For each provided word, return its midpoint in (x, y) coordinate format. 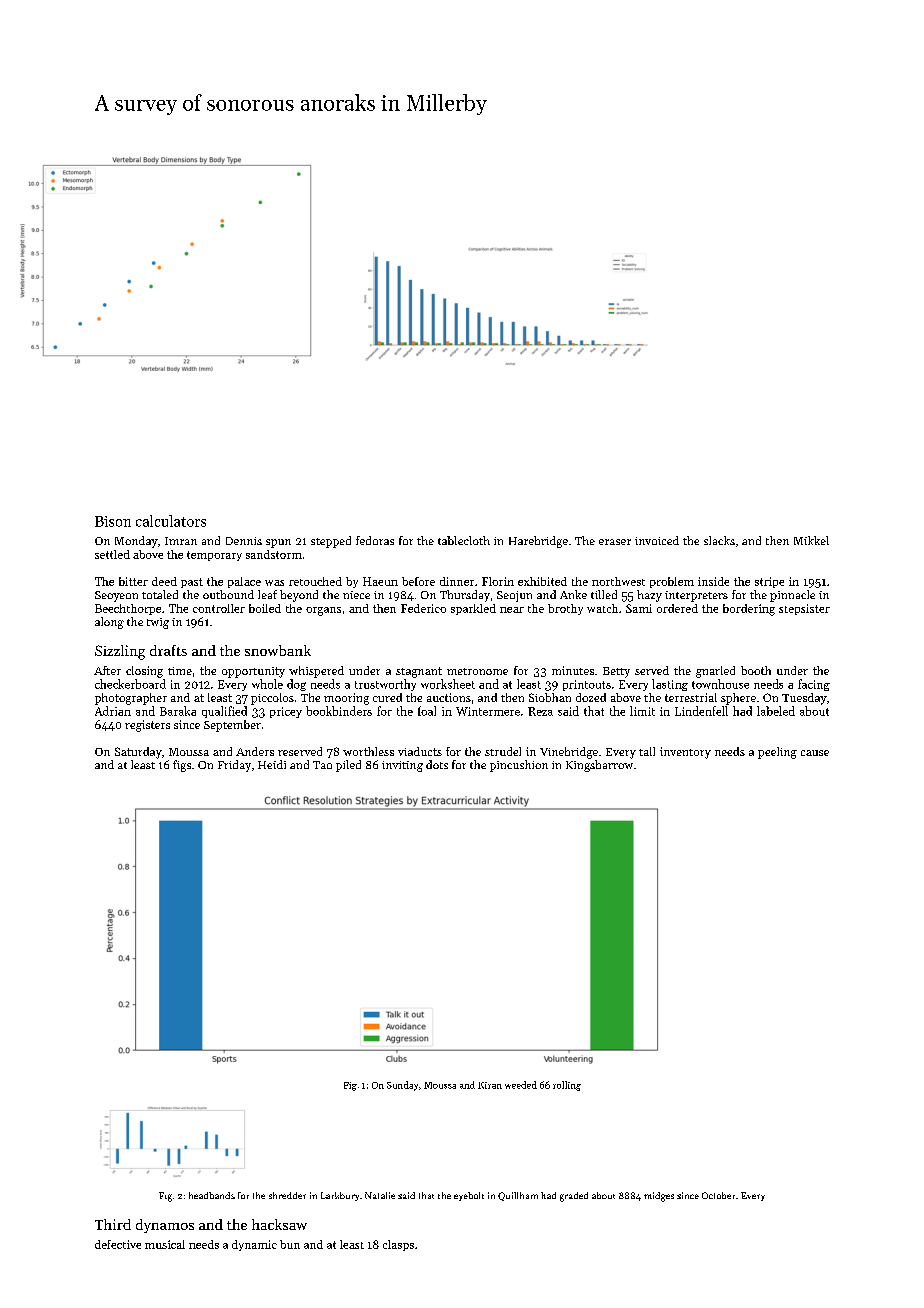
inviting (402, 766)
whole (267, 684)
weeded (521, 1085)
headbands (212, 1195)
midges (659, 1197)
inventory (685, 753)
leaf (267, 594)
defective (118, 1244)
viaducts (420, 751)
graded (574, 1197)
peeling (777, 753)
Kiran (490, 1085)
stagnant (419, 672)
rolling (567, 1086)
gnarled (715, 672)
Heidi (272, 764)
